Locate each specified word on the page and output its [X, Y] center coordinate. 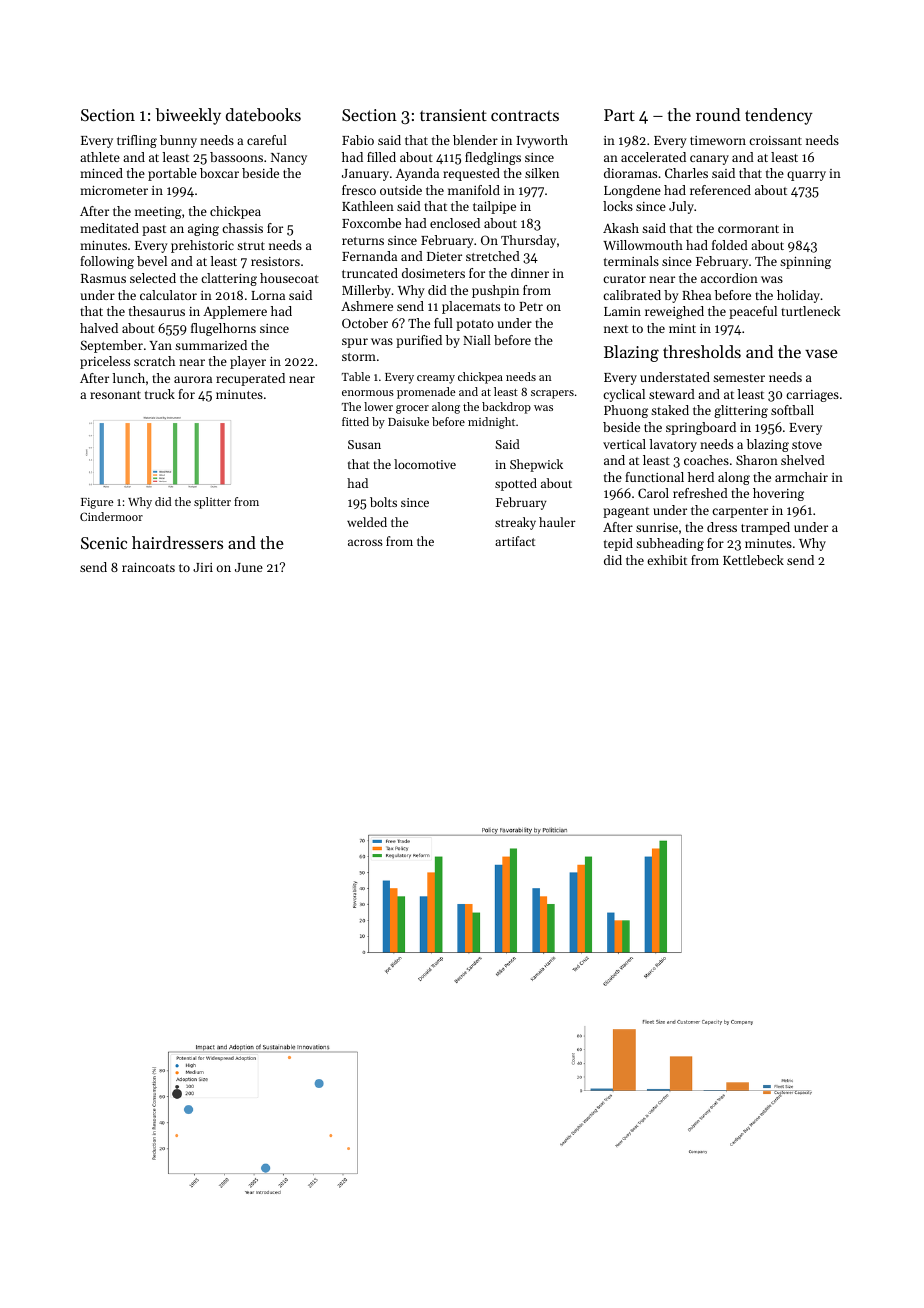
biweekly [188, 116]
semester [739, 378]
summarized [211, 345]
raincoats [148, 567]
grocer [412, 409]
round [718, 114]
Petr [531, 306]
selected [153, 278]
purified [419, 341]
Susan [364, 444]
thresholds [702, 351]
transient [453, 115]
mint [682, 328]
